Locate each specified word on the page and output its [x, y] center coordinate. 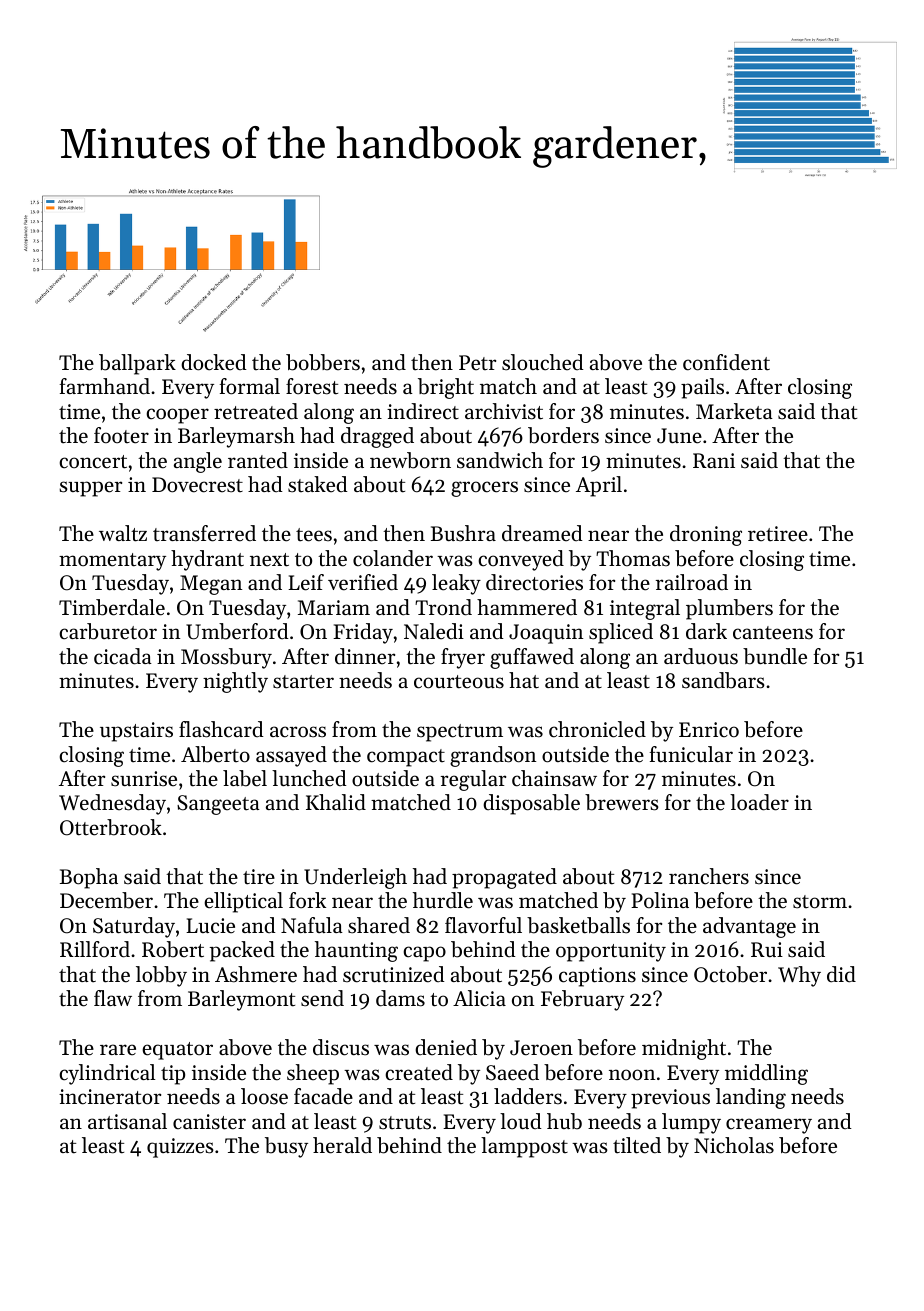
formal [250, 386]
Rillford [95, 949]
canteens [773, 633]
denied [446, 1047]
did [841, 974]
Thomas [633, 558]
